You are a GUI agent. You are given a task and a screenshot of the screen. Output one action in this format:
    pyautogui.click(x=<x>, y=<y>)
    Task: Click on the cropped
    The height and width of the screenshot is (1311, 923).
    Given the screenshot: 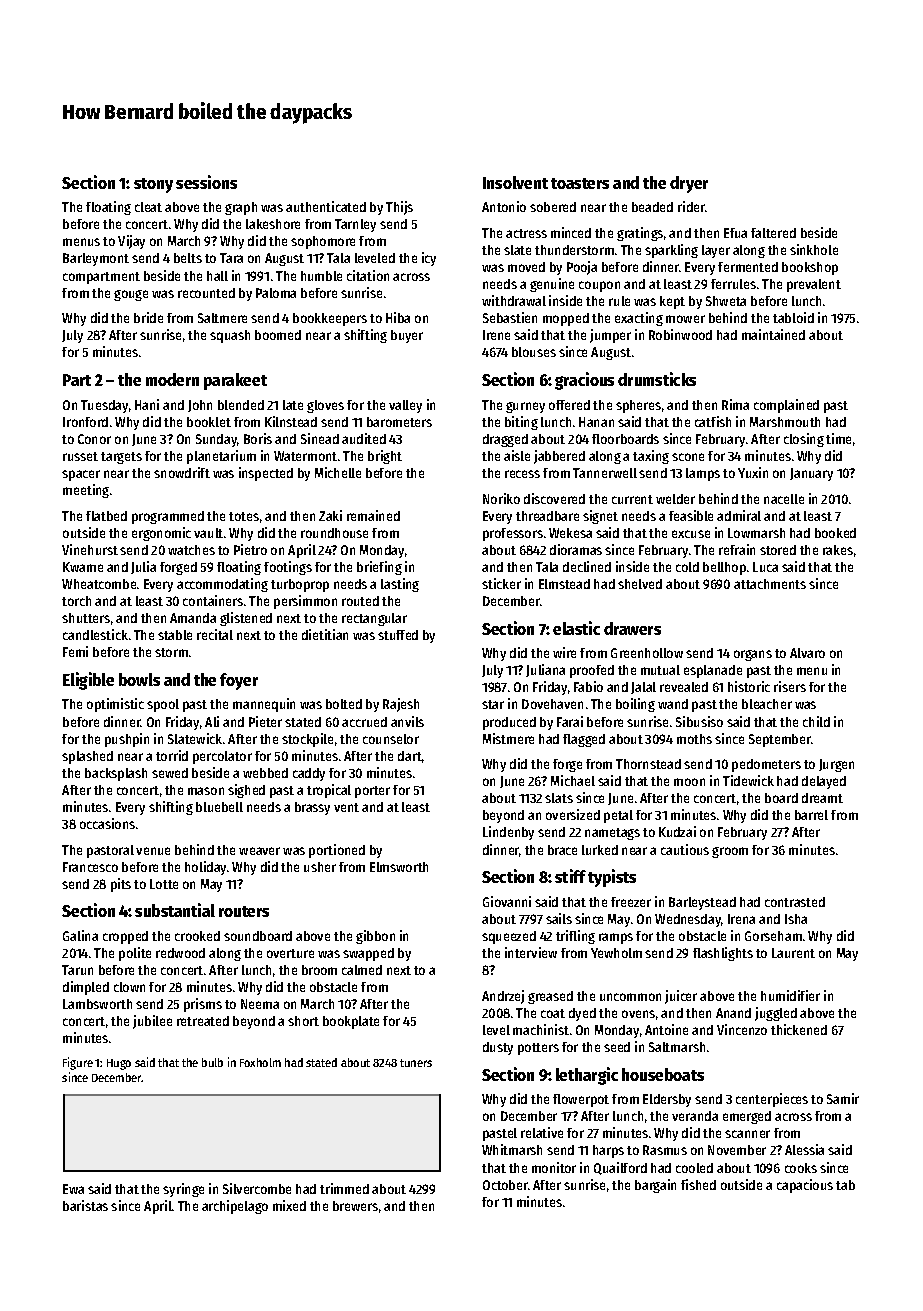 What is the action you would take?
    pyautogui.click(x=125, y=937)
